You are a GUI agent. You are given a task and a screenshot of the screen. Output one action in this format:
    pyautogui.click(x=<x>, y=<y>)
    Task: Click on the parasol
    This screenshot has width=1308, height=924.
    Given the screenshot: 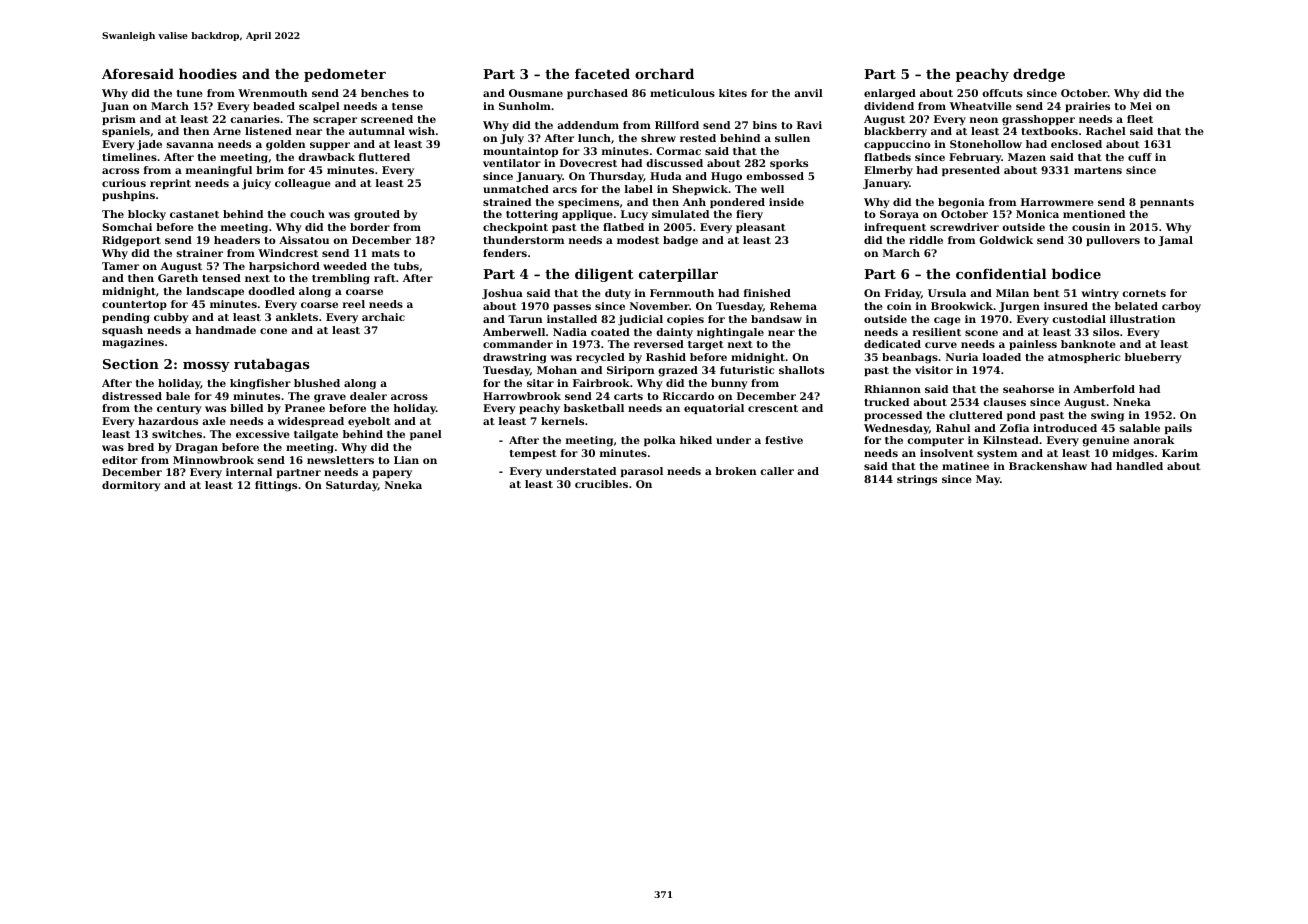 What is the action you would take?
    pyautogui.click(x=642, y=472)
